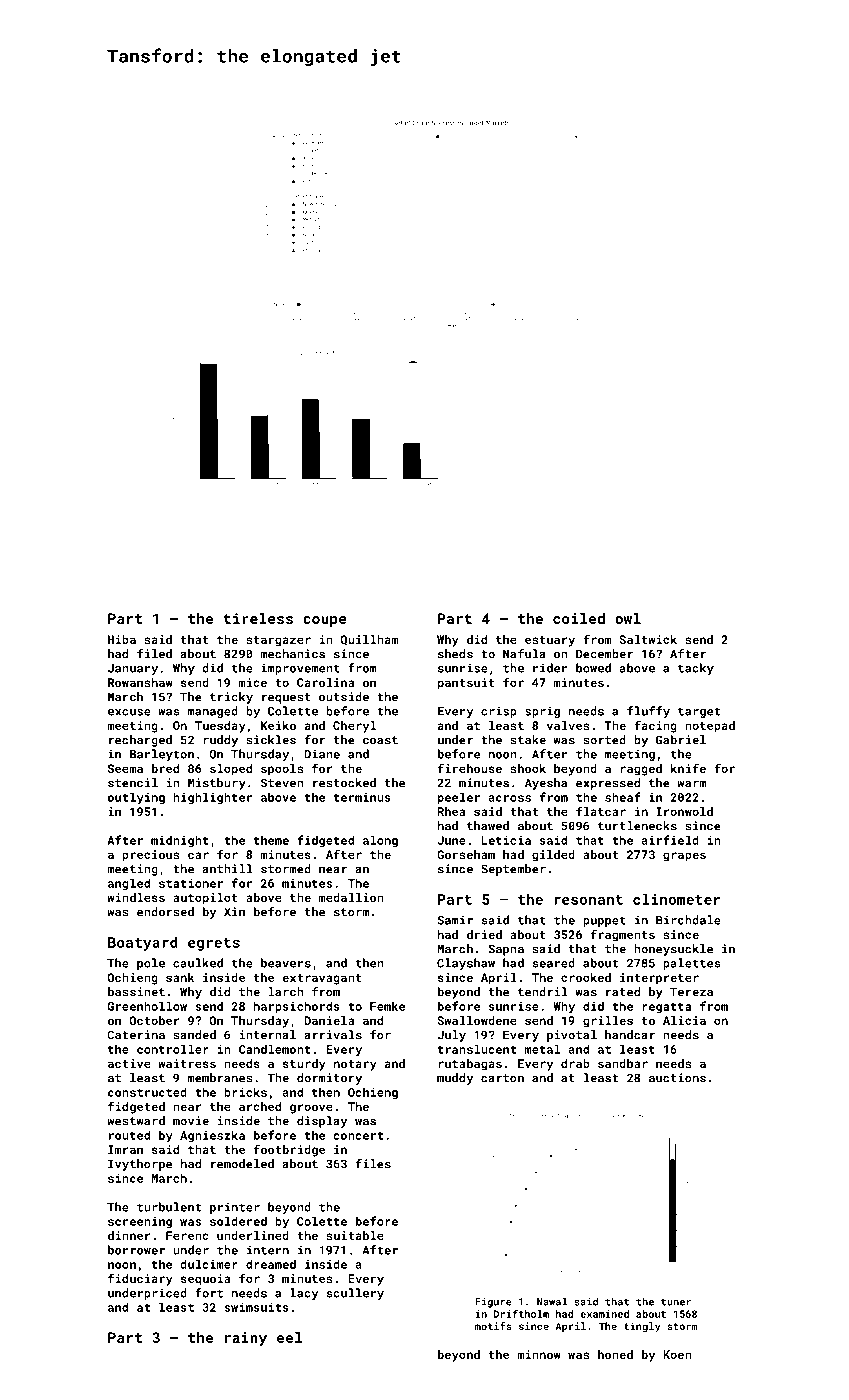  What do you see at coordinates (140, 741) in the screenshot?
I see `recharged` at bounding box center [140, 741].
